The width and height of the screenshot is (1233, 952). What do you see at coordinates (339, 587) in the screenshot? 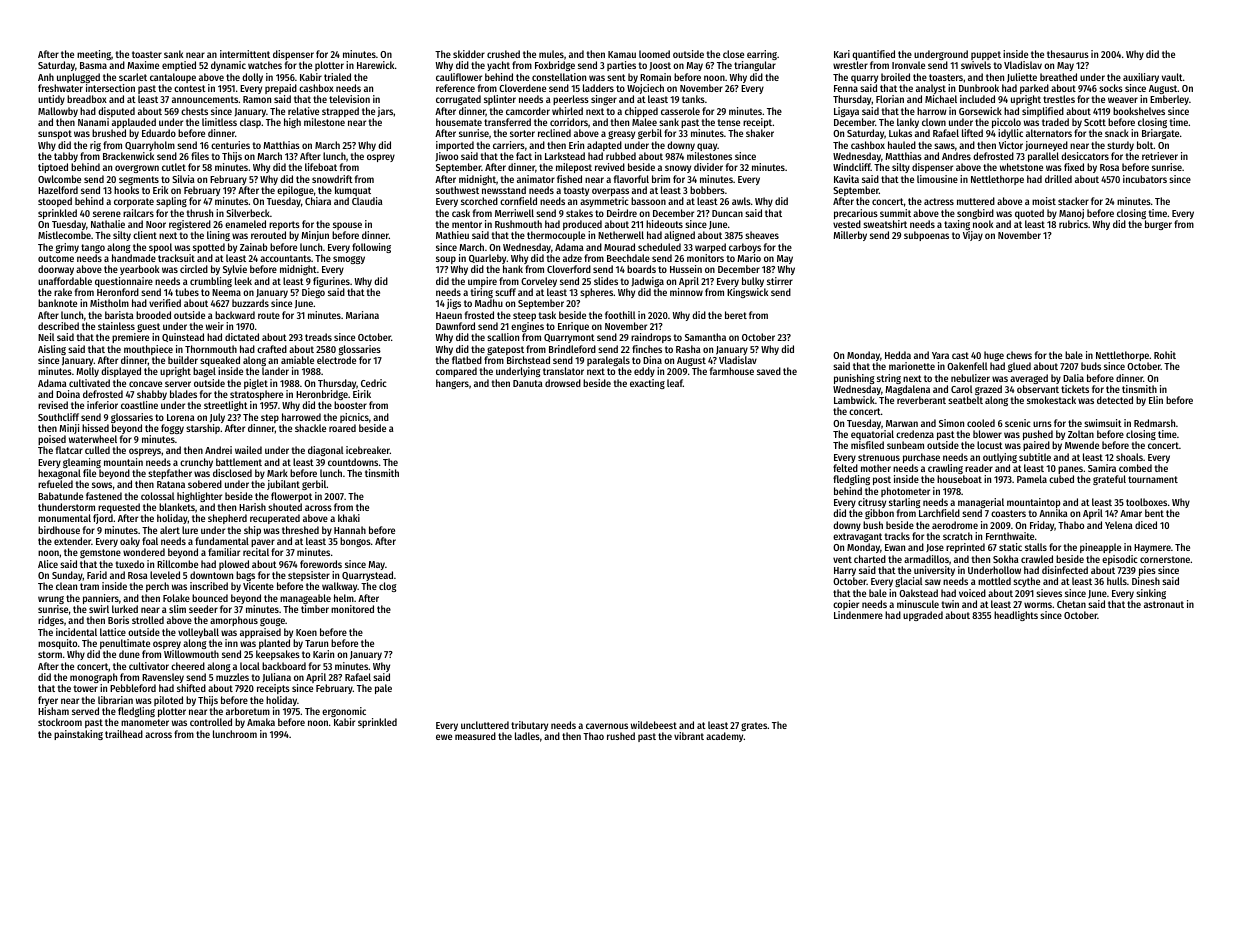
I see `walkway` at bounding box center [339, 587].
